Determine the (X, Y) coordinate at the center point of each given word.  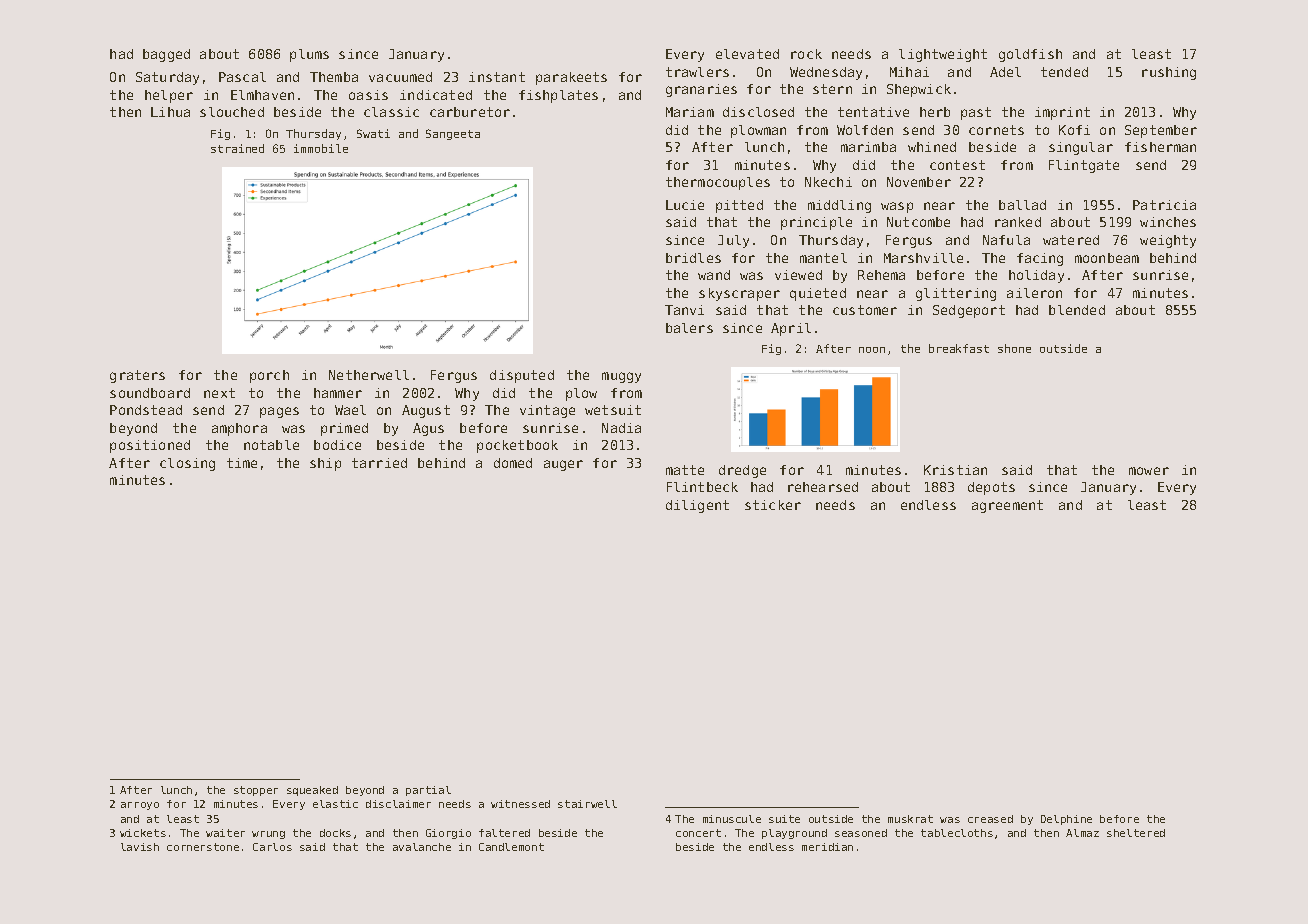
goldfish (1030, 55)
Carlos (272, 847)
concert (698, 833)
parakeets (571, 78)
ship (325, 464)
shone (1014, 348)
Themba (334, 77)
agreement (1007, 506)
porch (269, 376)
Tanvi (684, 310)
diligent (697, 506)
